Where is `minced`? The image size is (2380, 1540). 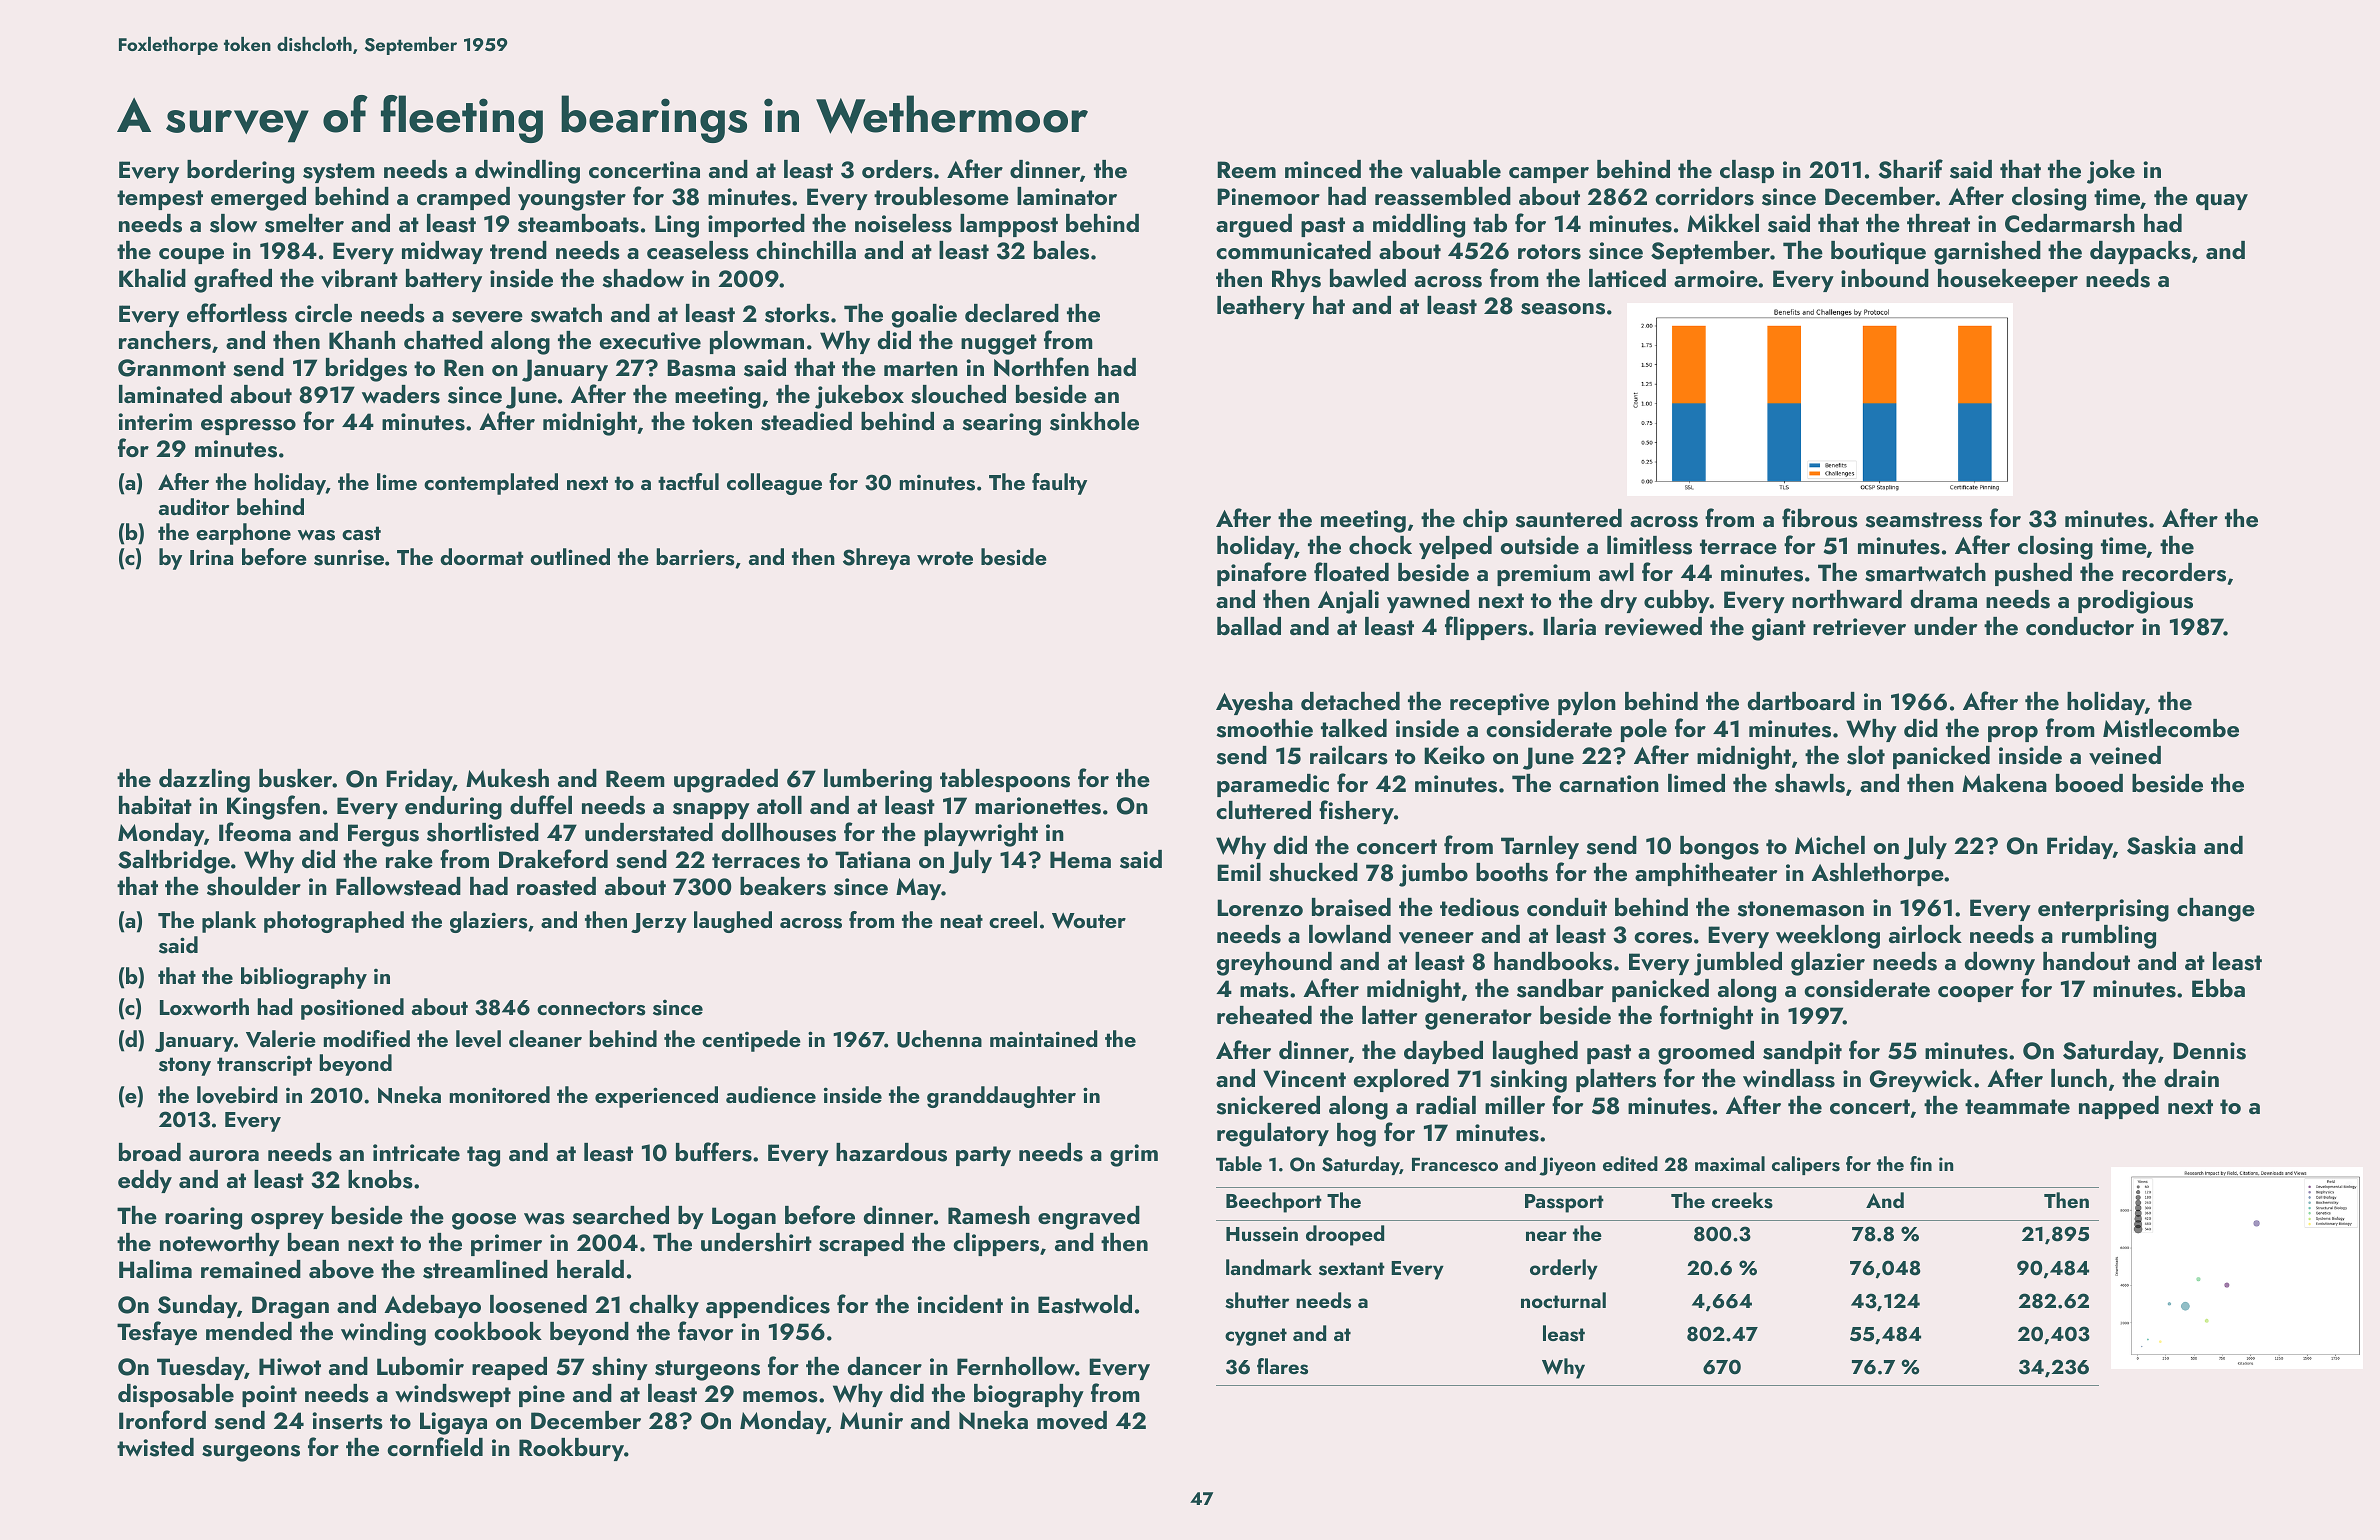 minced is located at coordinates (1323, 169).
